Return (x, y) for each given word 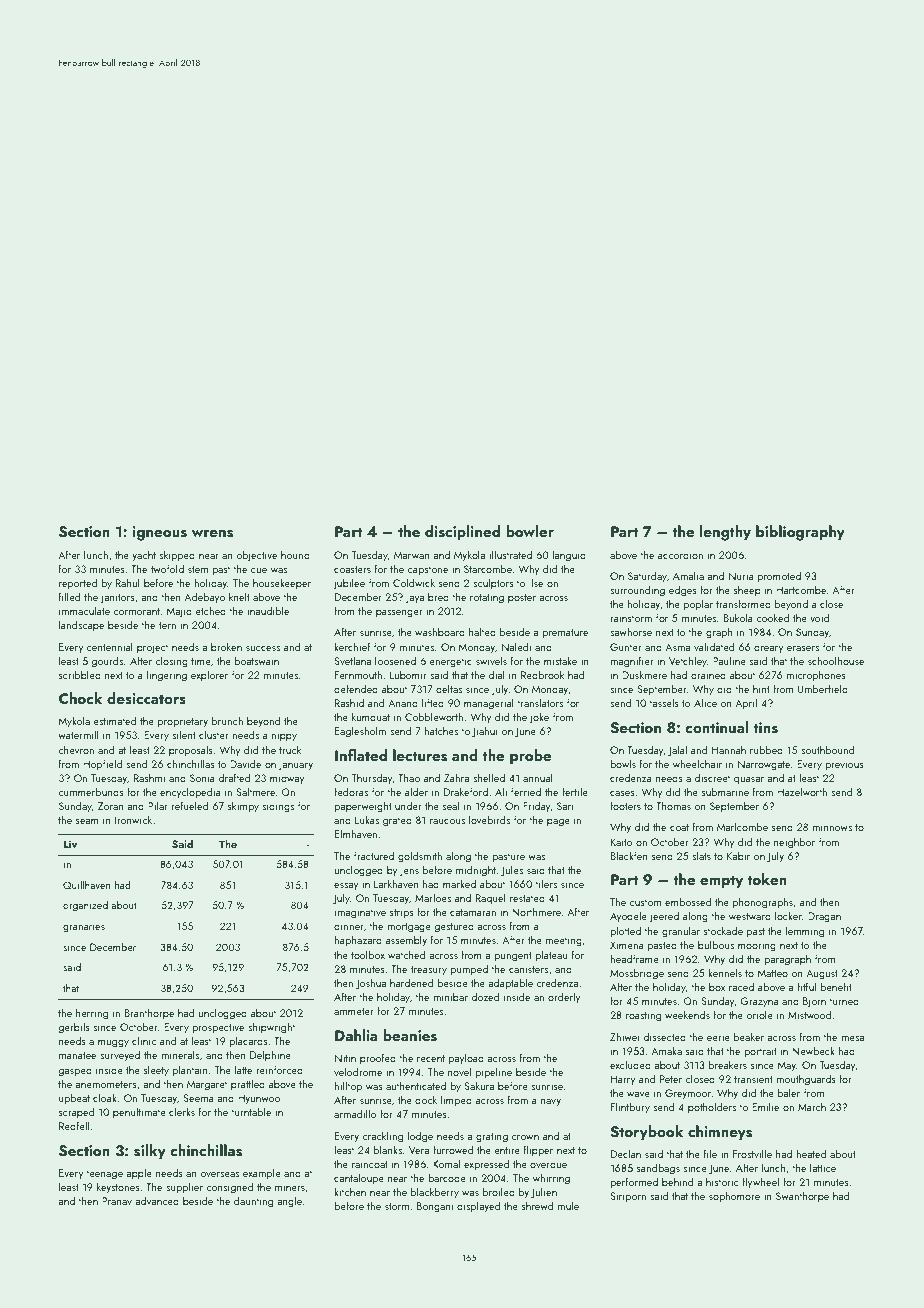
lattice (823, 1167)
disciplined (462, 533)
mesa (852, 1038)
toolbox (368, 954)
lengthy (725, 533)
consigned (229, 1188)
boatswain (256, 660)
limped (456, 1100)
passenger (399, 614)
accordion (680, 555)
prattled (248, 1084)
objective (256, 556)
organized (85, 906)
